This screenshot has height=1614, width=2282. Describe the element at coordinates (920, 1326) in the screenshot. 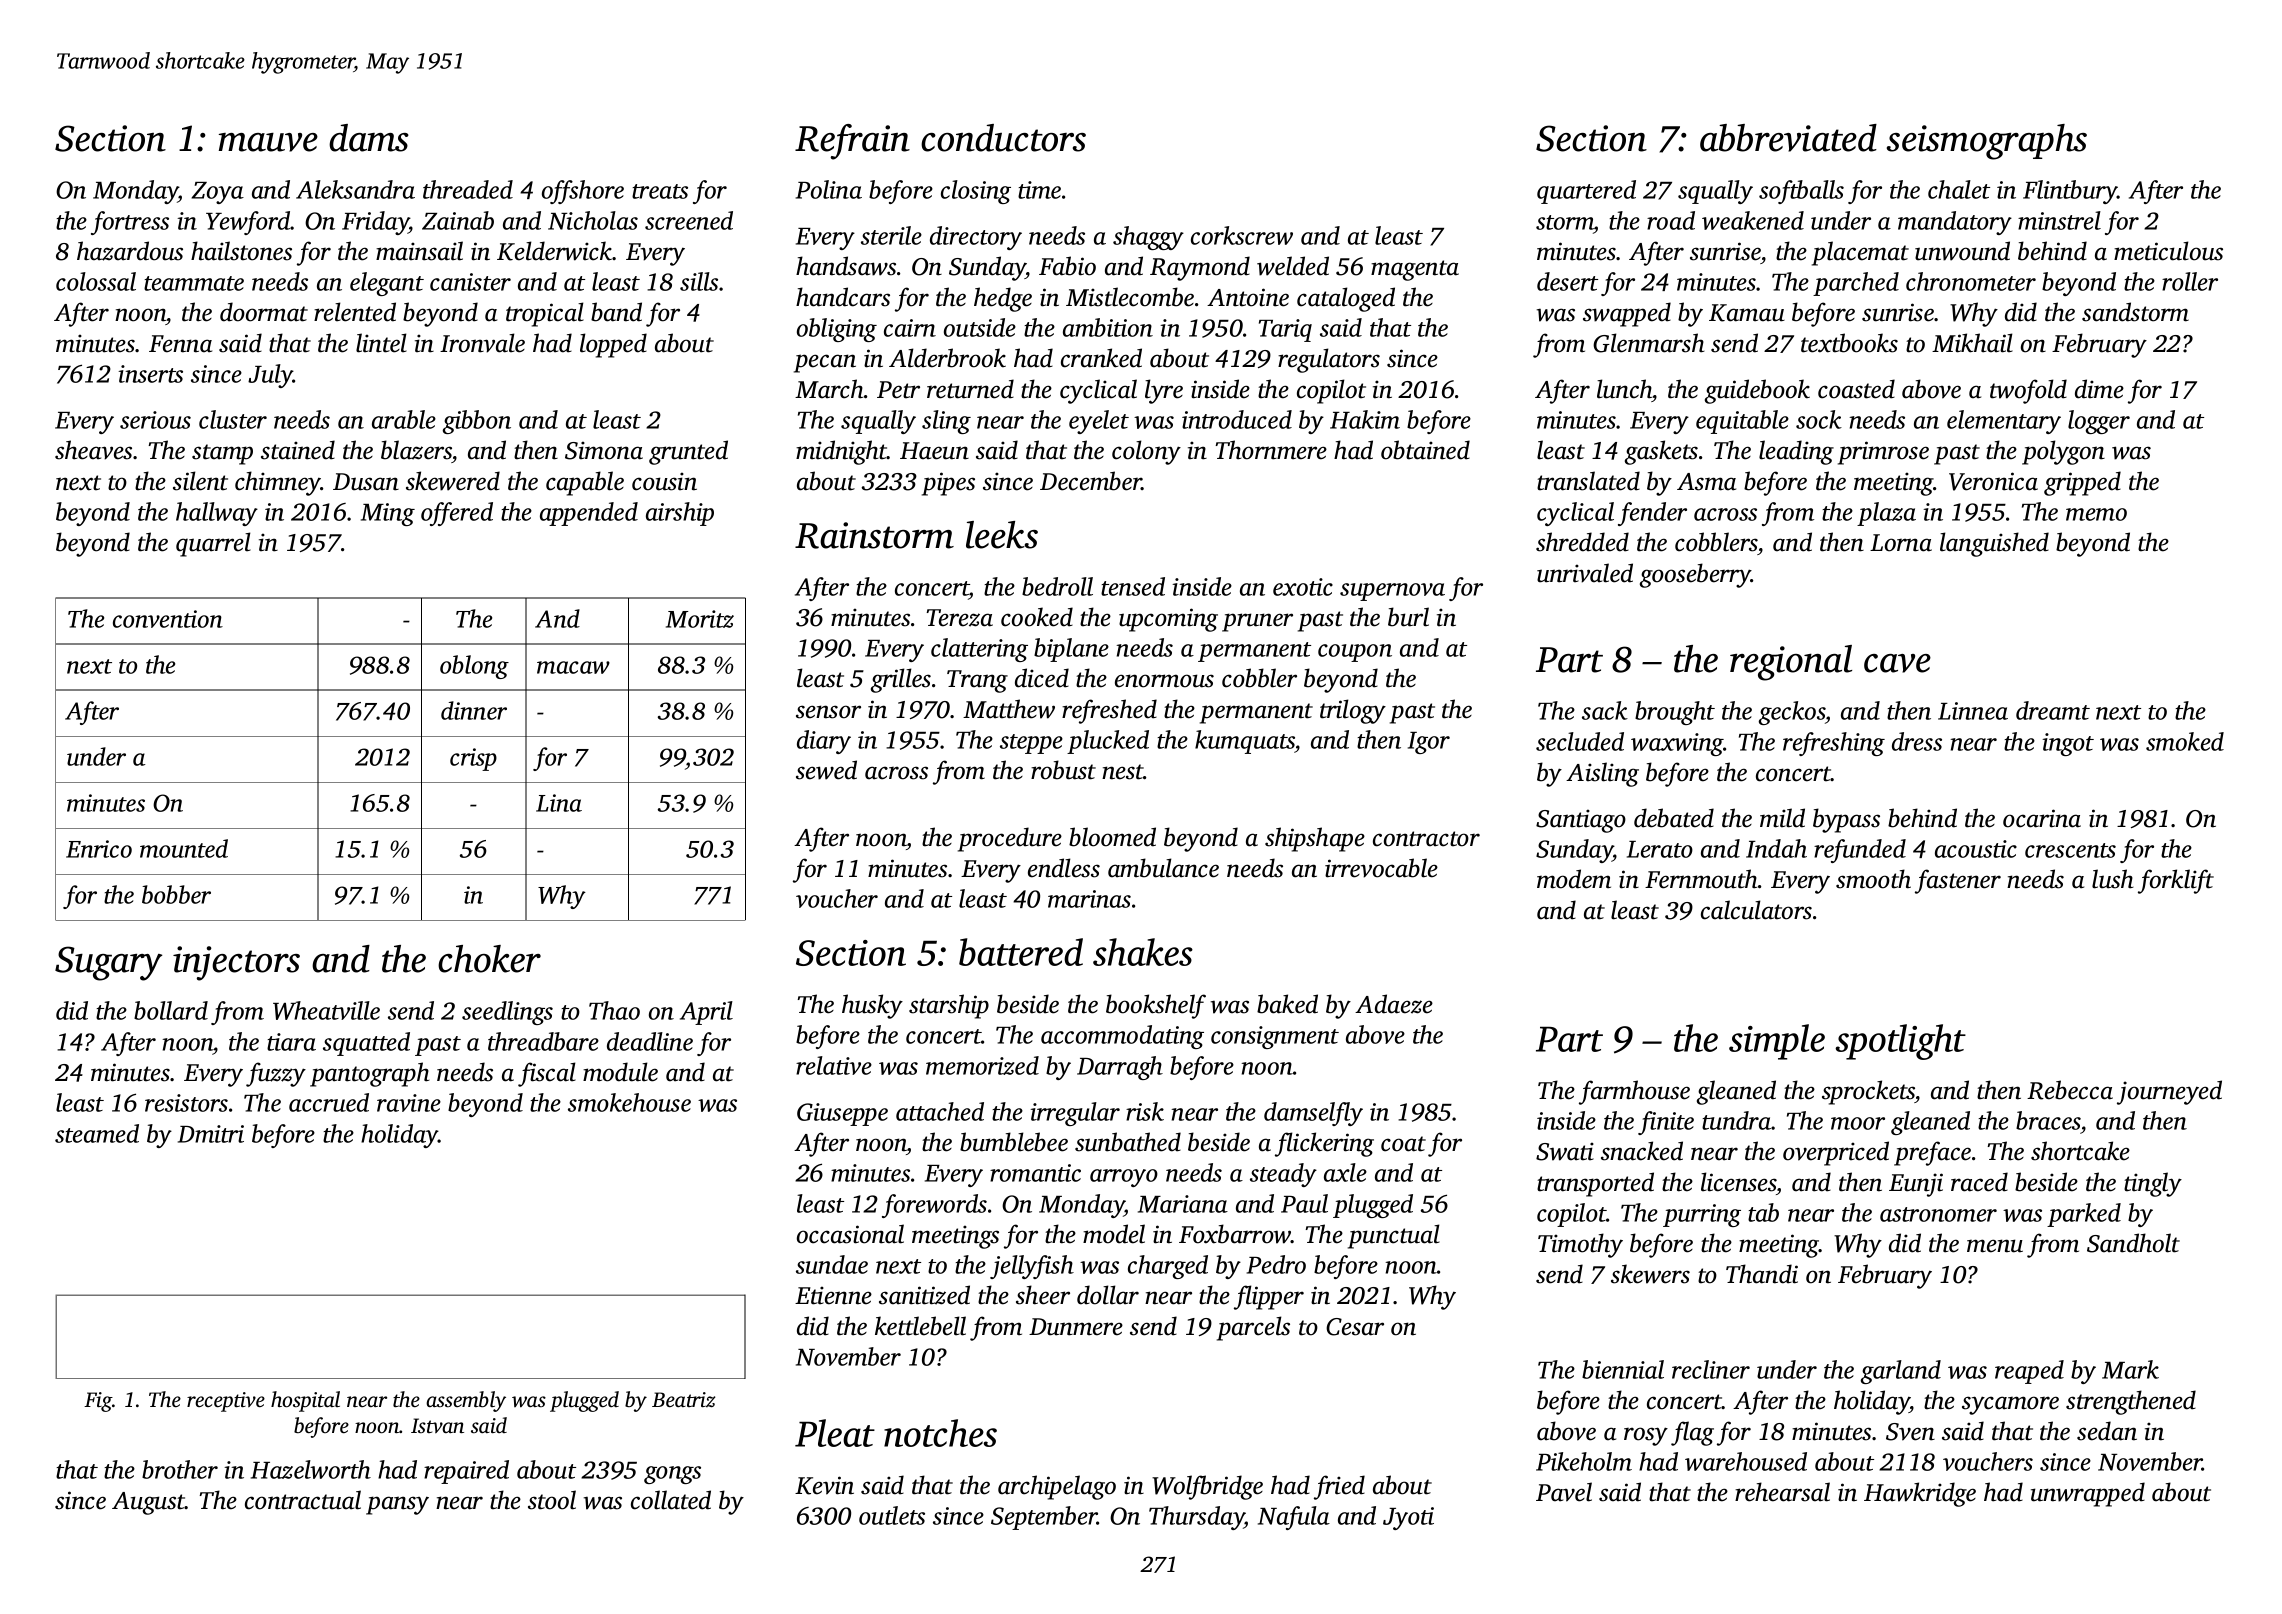

I see `kettlebell` at that location.
